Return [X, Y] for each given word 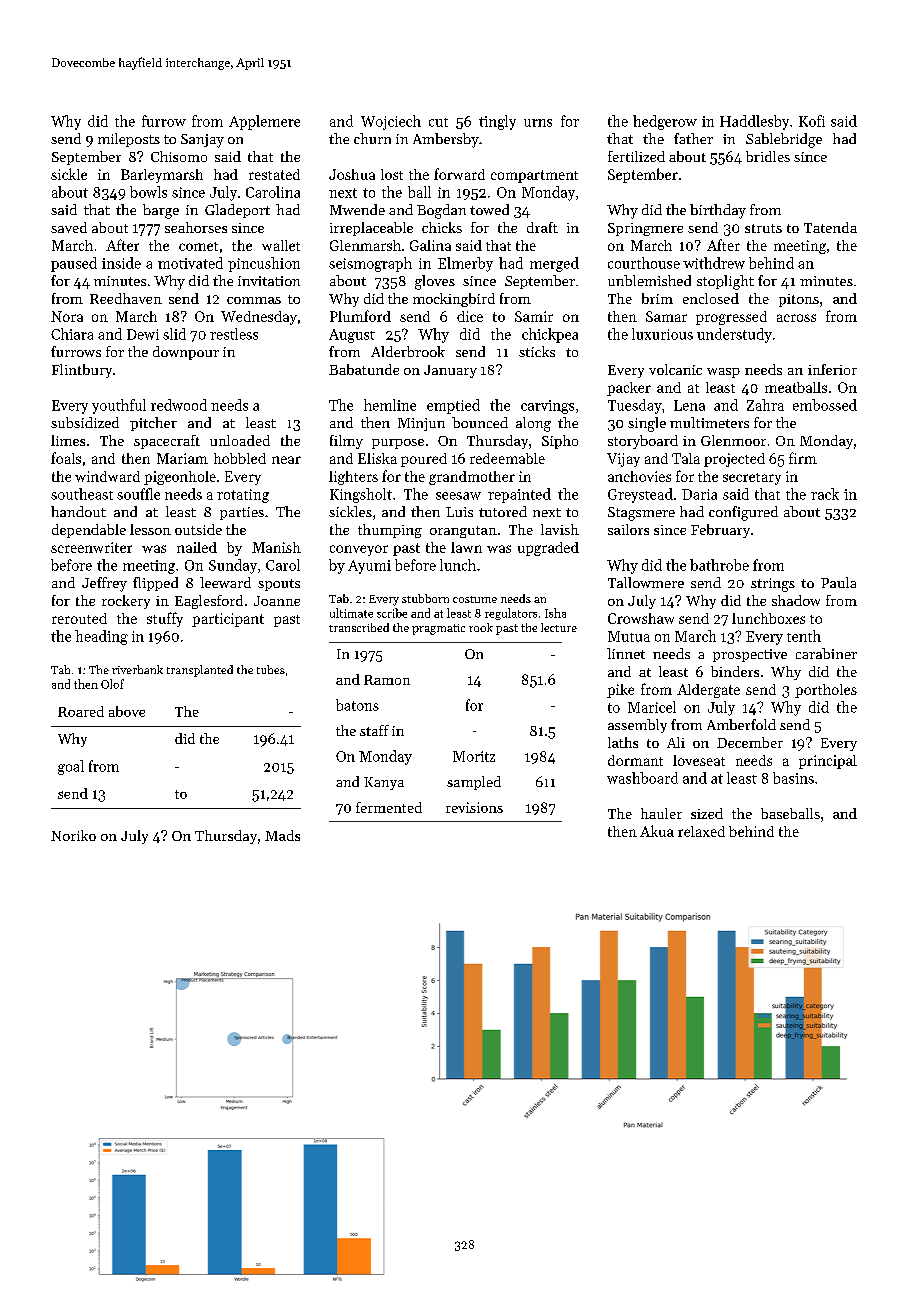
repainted [519, 495]
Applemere [264, 122]
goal [71, 767]
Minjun [421, 424]
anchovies [639, 476]
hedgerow [665, 122]
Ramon [387, 680]
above [127, 711]
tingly [497, 122]
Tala [686, 458]
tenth [804, 636]
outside [198, 529]
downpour [186, 353]
